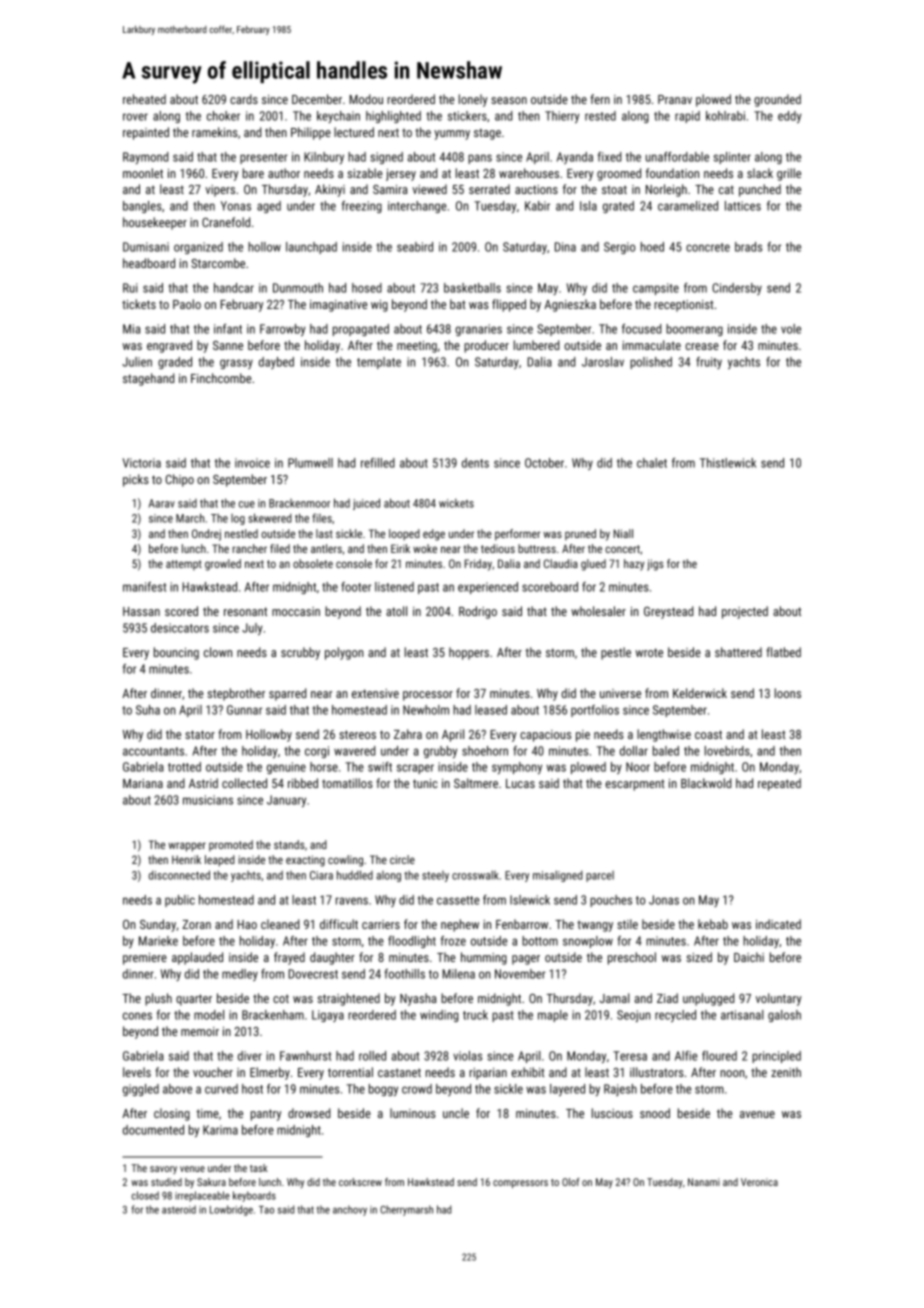 The width and height of the document is (924, 1308). I want to click on fern, so click(600, 99).
